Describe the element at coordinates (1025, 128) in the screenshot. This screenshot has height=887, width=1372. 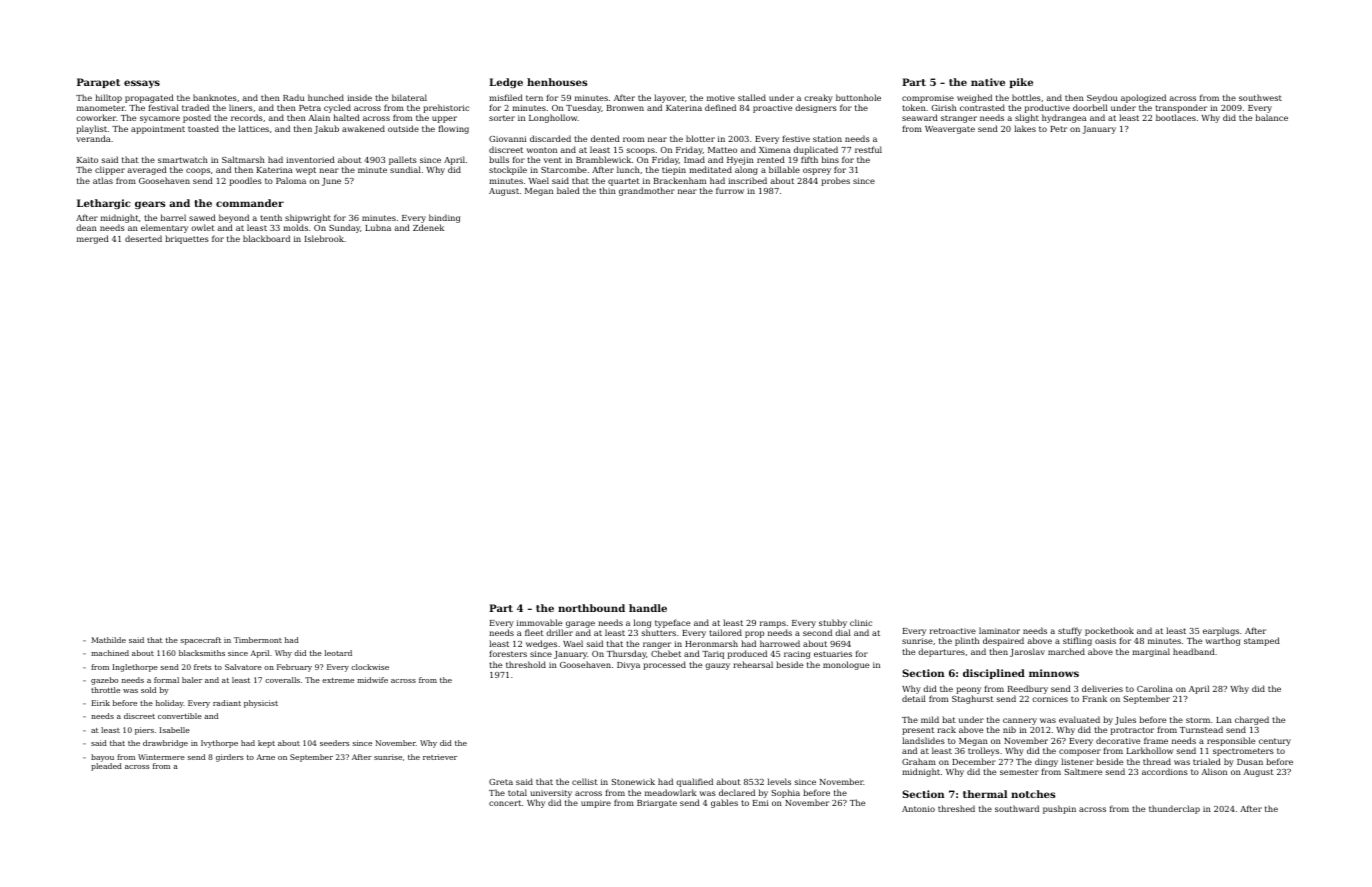
I see `lakes` at that location.
